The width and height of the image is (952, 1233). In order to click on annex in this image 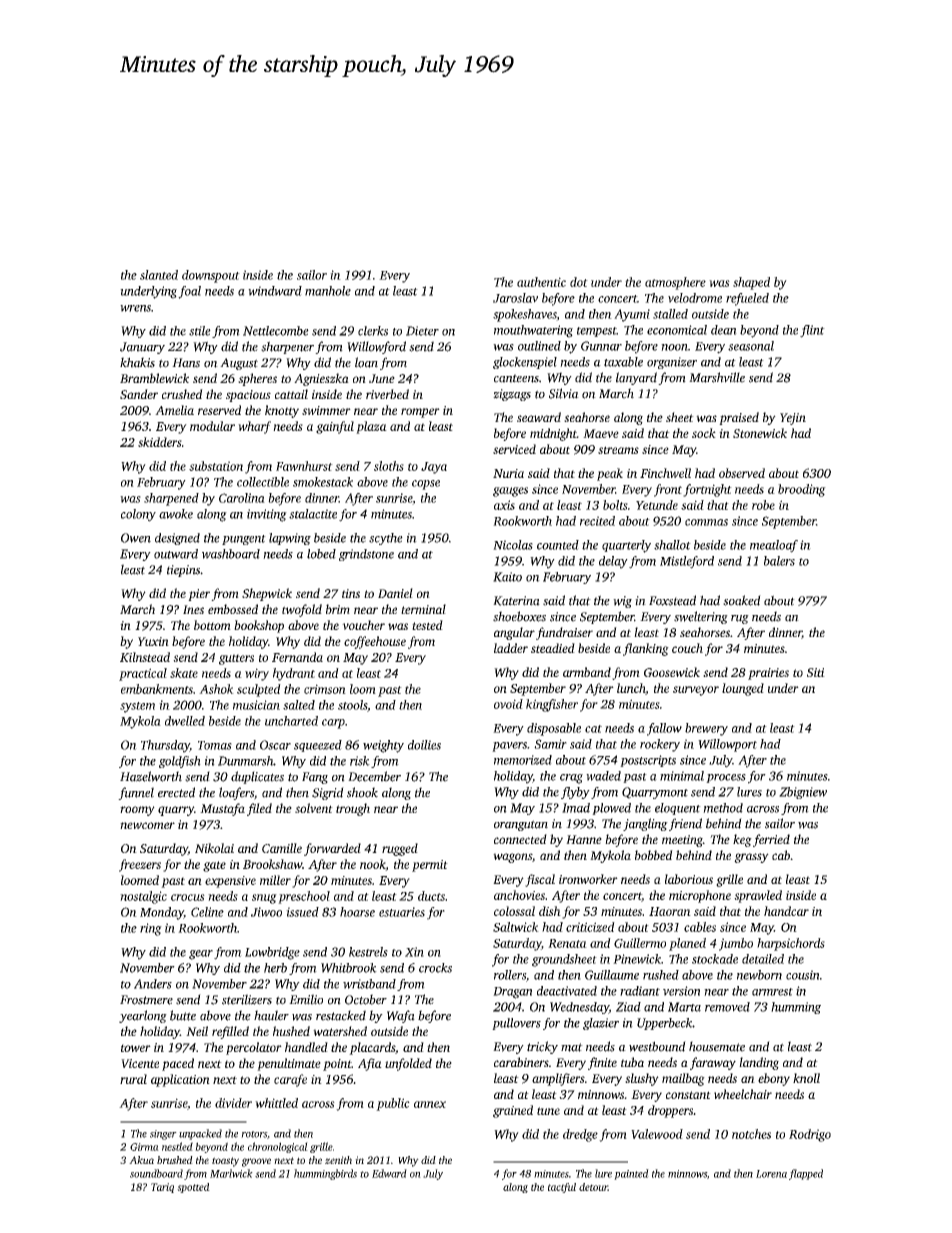, I will do `click(430, 1104)`.
